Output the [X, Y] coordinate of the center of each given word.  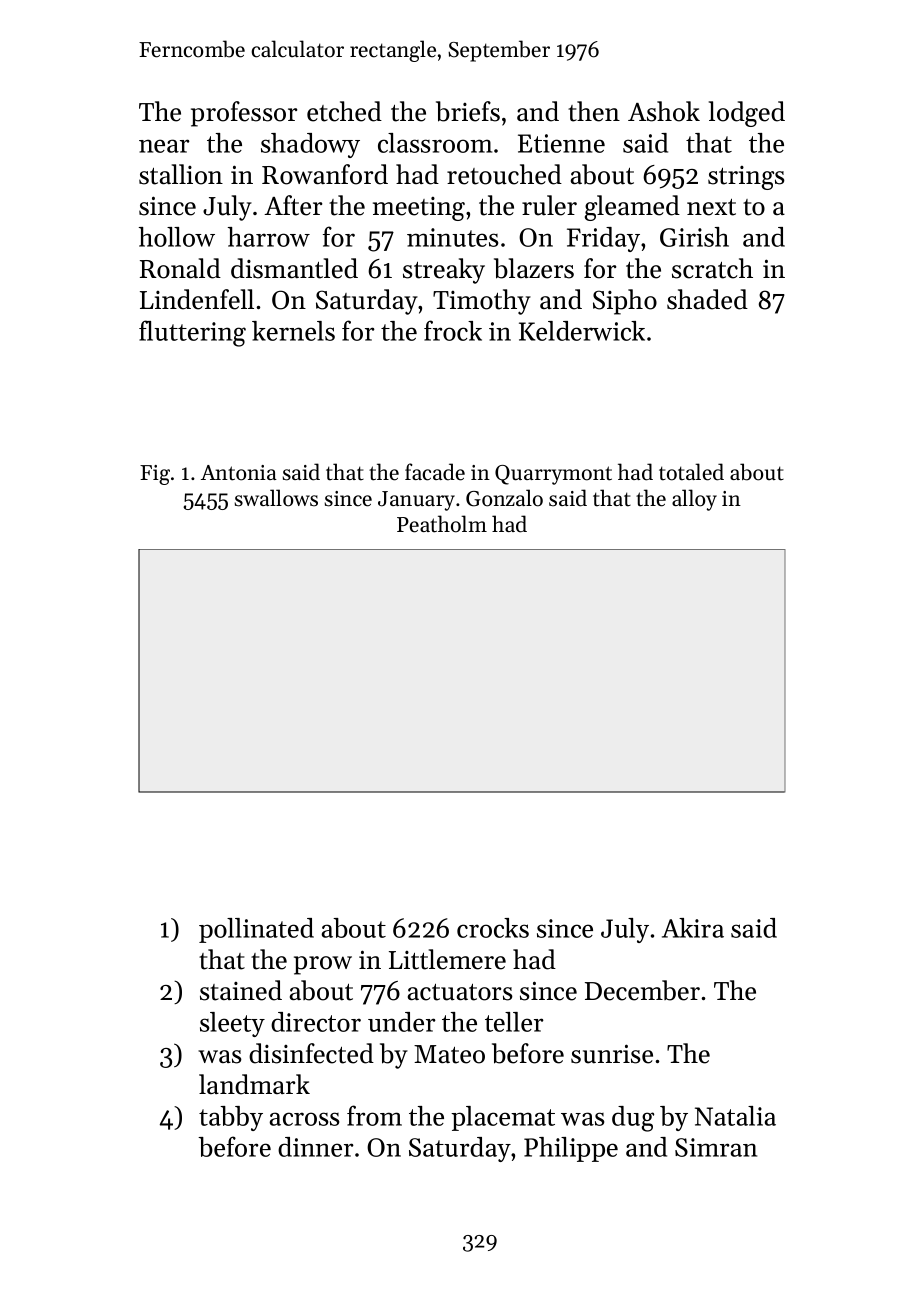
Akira [693, 928]
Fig [155, 475]
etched [344, 111]
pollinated [256, 930]
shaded [707, 299]
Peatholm [442, 524]
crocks [493, 928]
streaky [444, 271]
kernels [293, 331]
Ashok [664, 111]
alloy [694, 500]
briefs [468, 111]
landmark [254, 1084]
